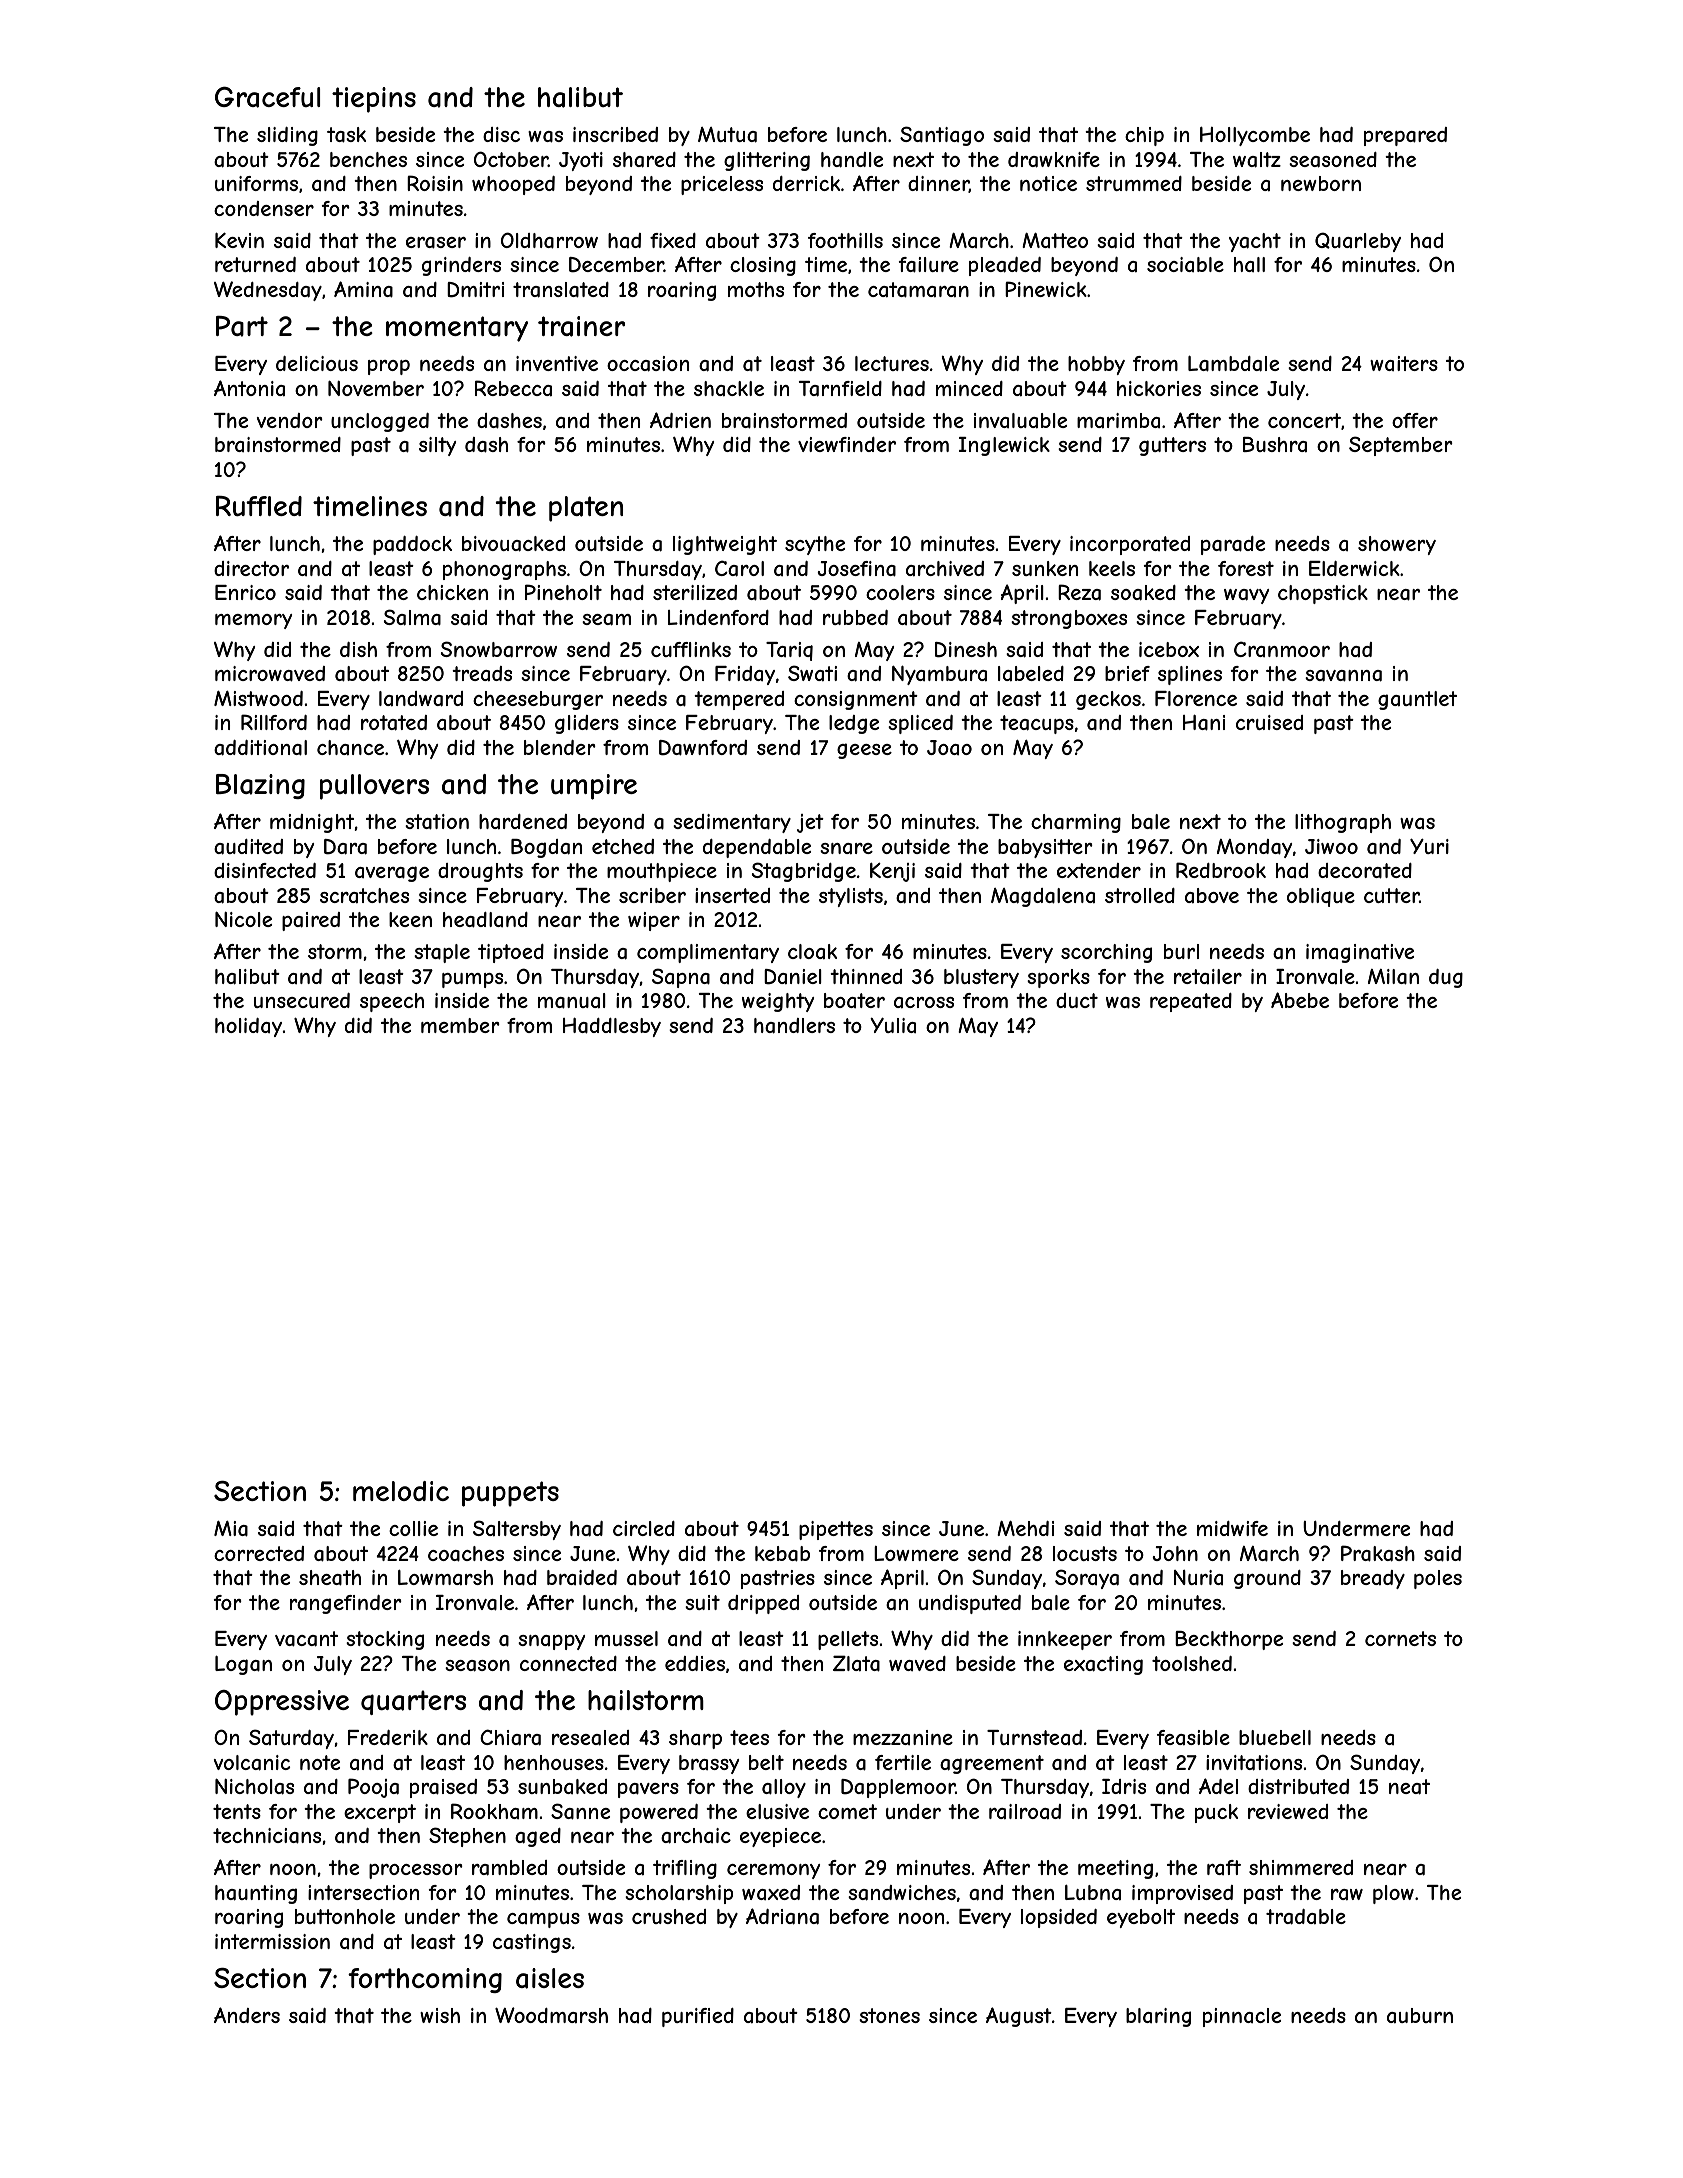 The height and width of the document is (2178, 1683). Describe the element at coordinates (969, 388) in the document. I see `minced` at that location.
